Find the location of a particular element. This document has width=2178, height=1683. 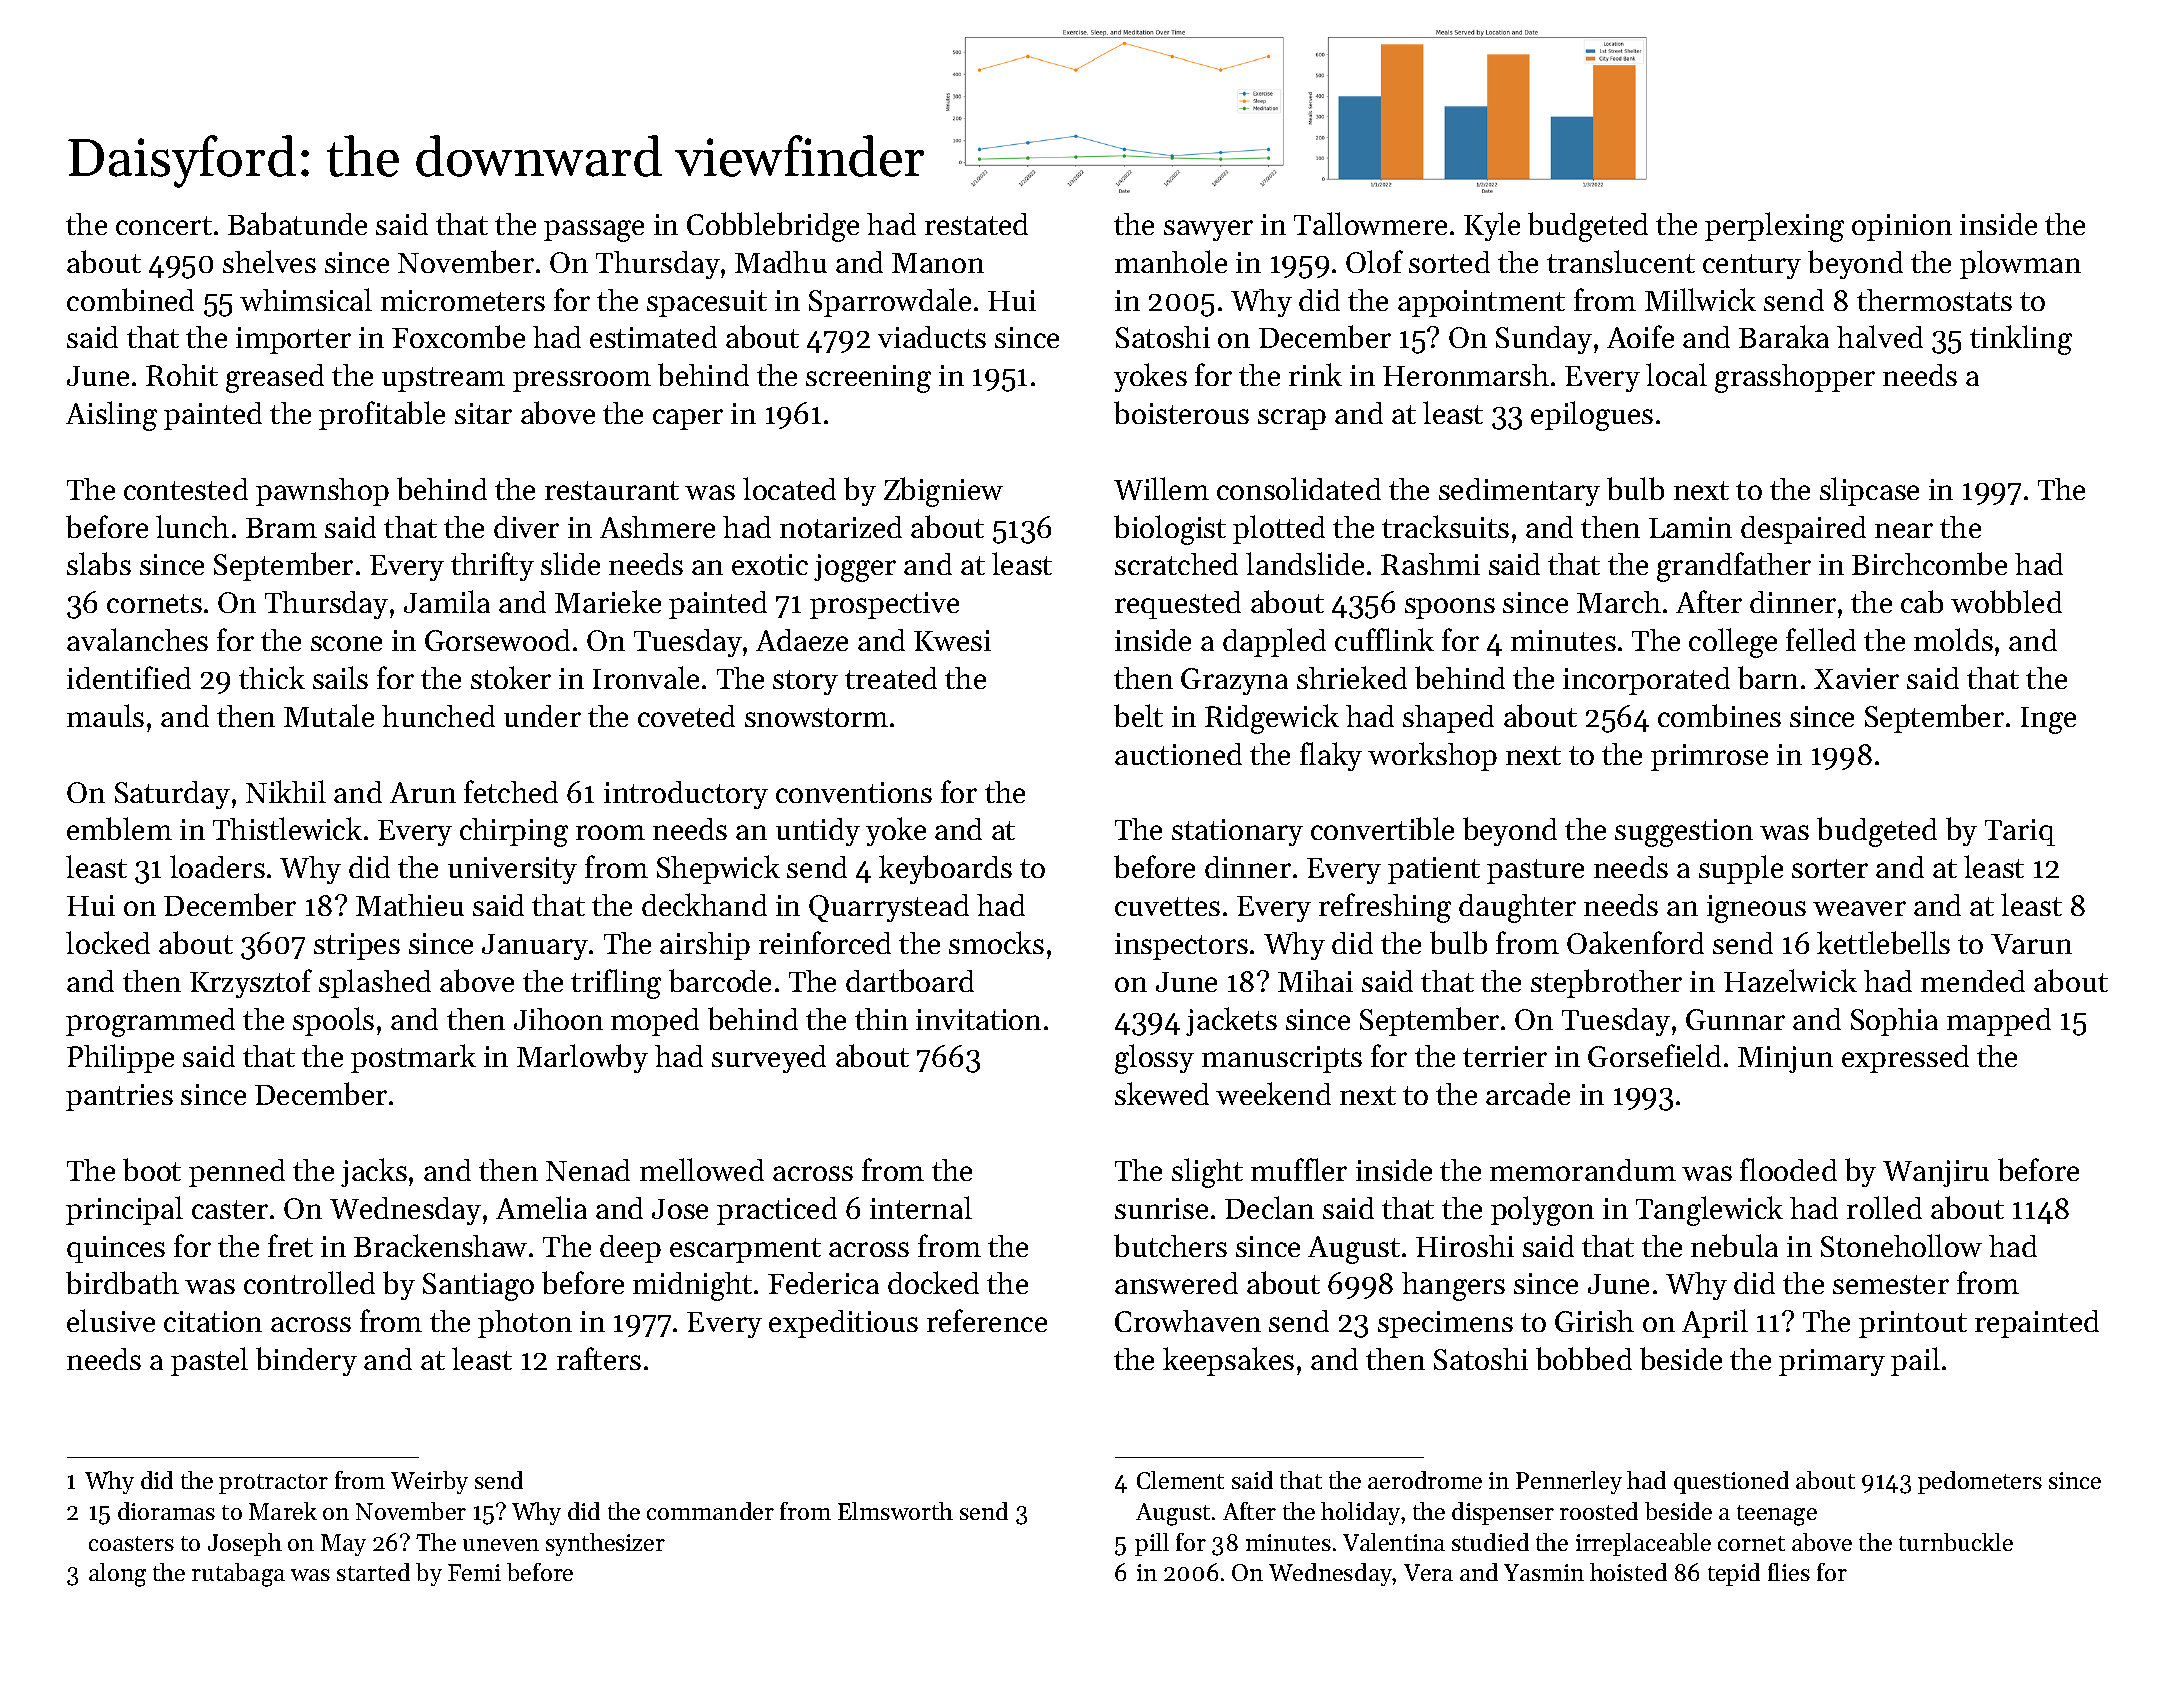

Philippe is located at coordinates (120, 1058).
